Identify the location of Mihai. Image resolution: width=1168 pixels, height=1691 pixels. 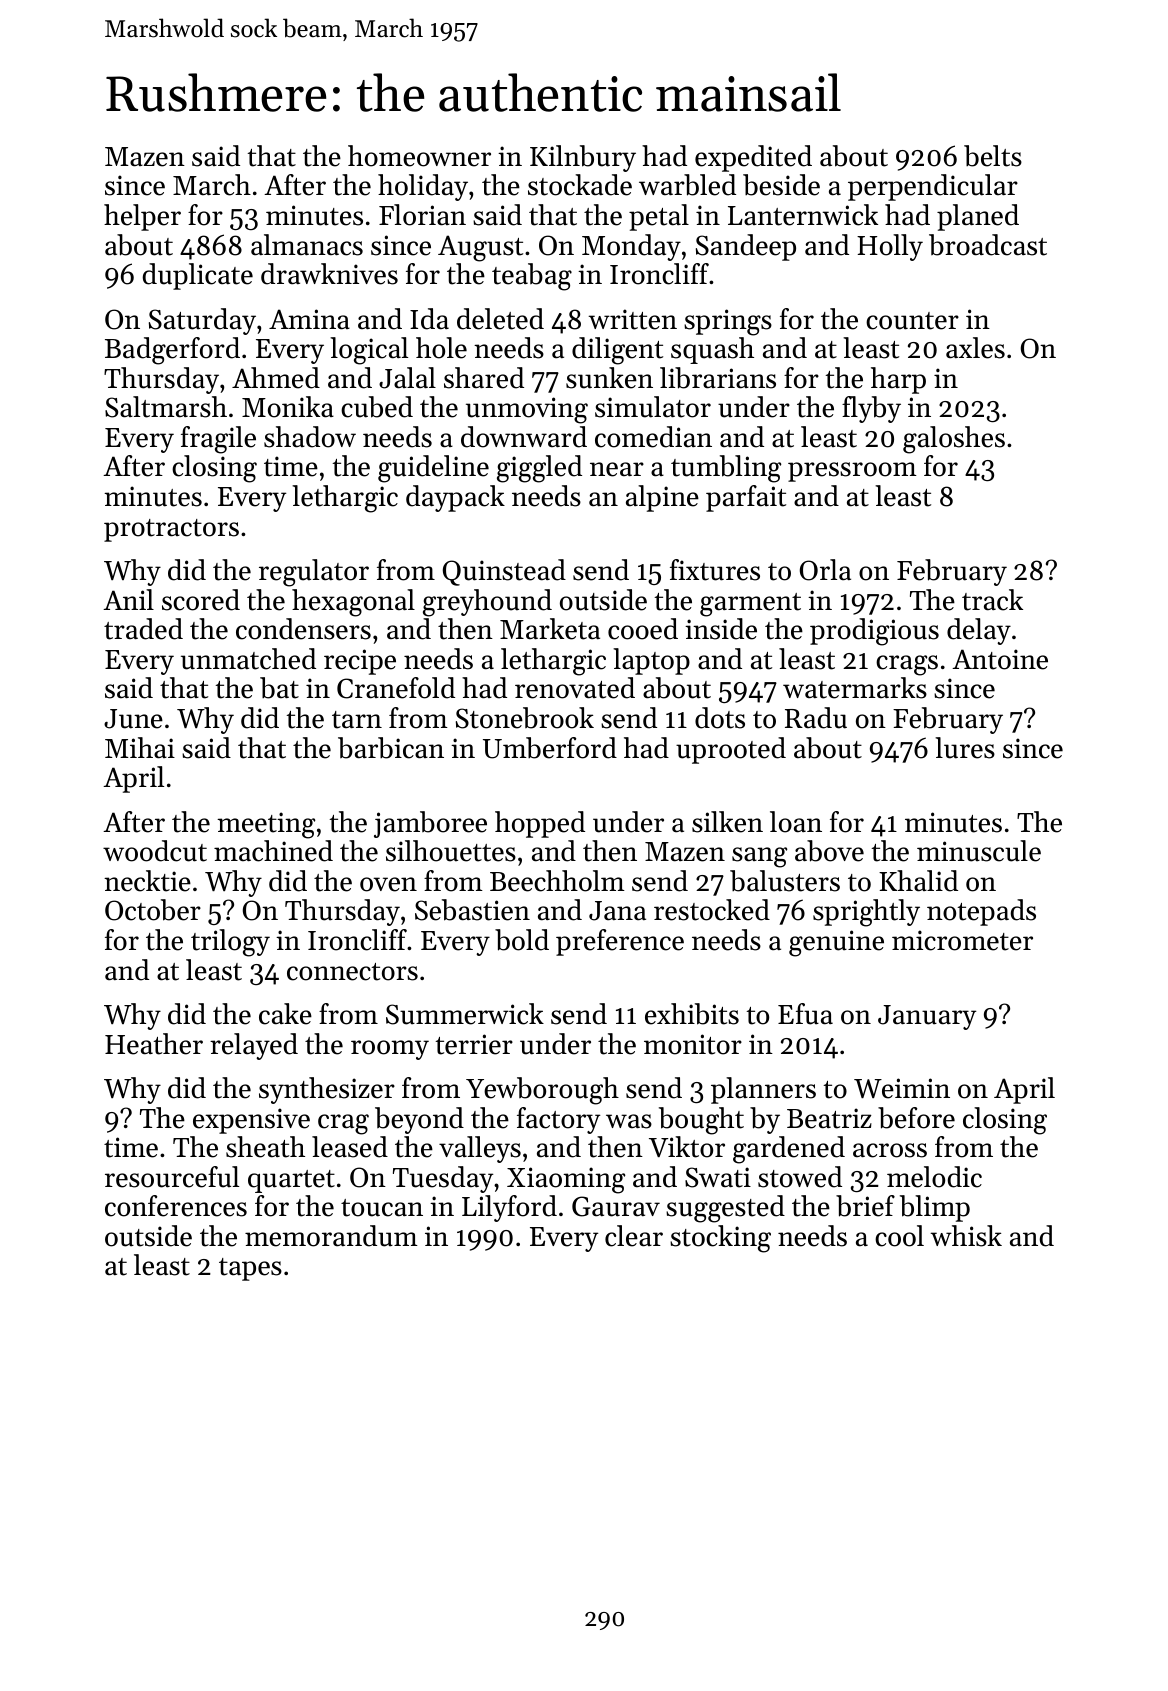
(140, 748).
